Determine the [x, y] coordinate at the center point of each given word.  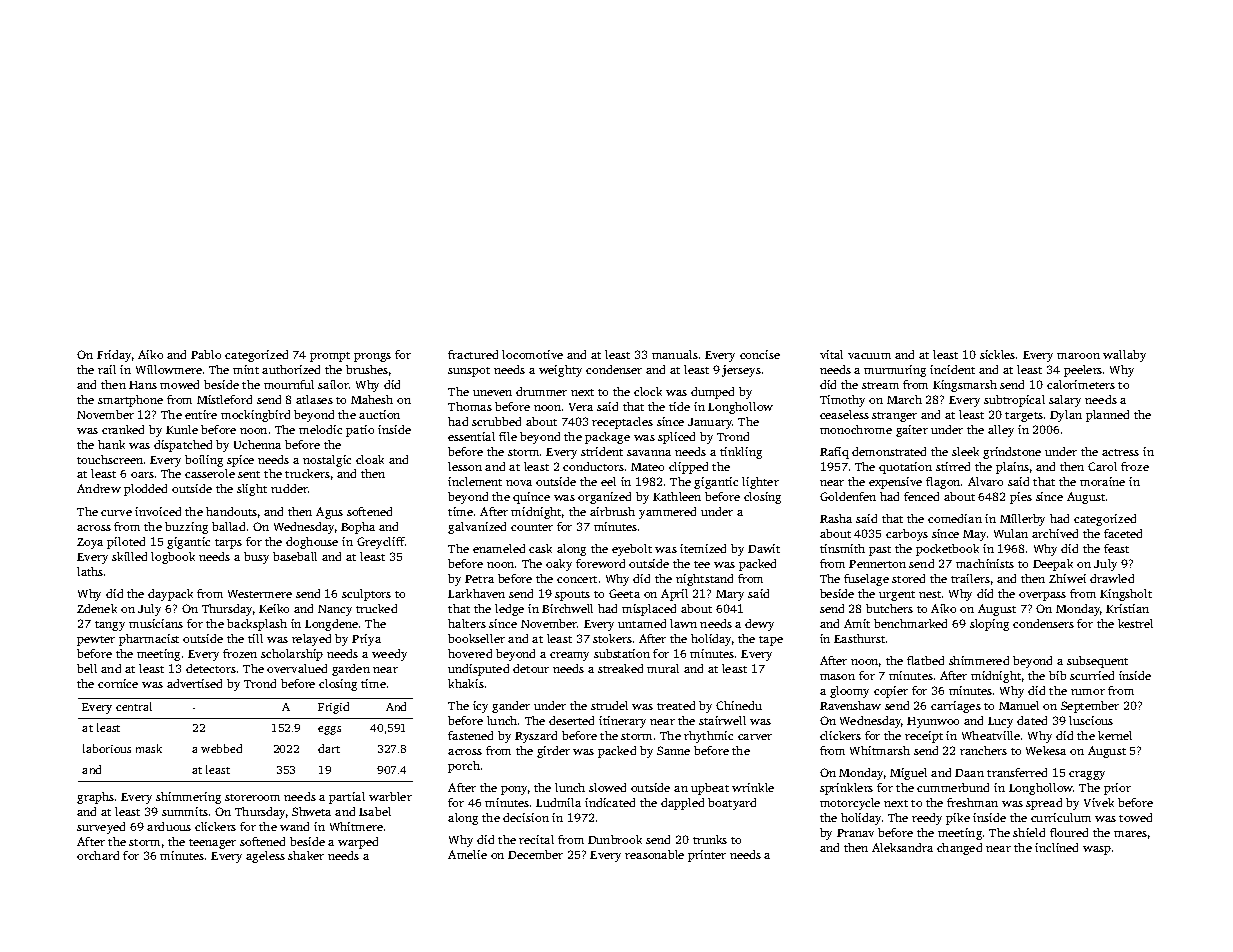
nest [930, 594]
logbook [173, 558]
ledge [509, 610]
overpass [1042, 596]
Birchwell [567, 608]
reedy [927, 819]
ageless [265, 857]
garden [351, 670]
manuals [675, 354]
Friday [114, 356]
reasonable [654, 854]
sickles [997, 354]
